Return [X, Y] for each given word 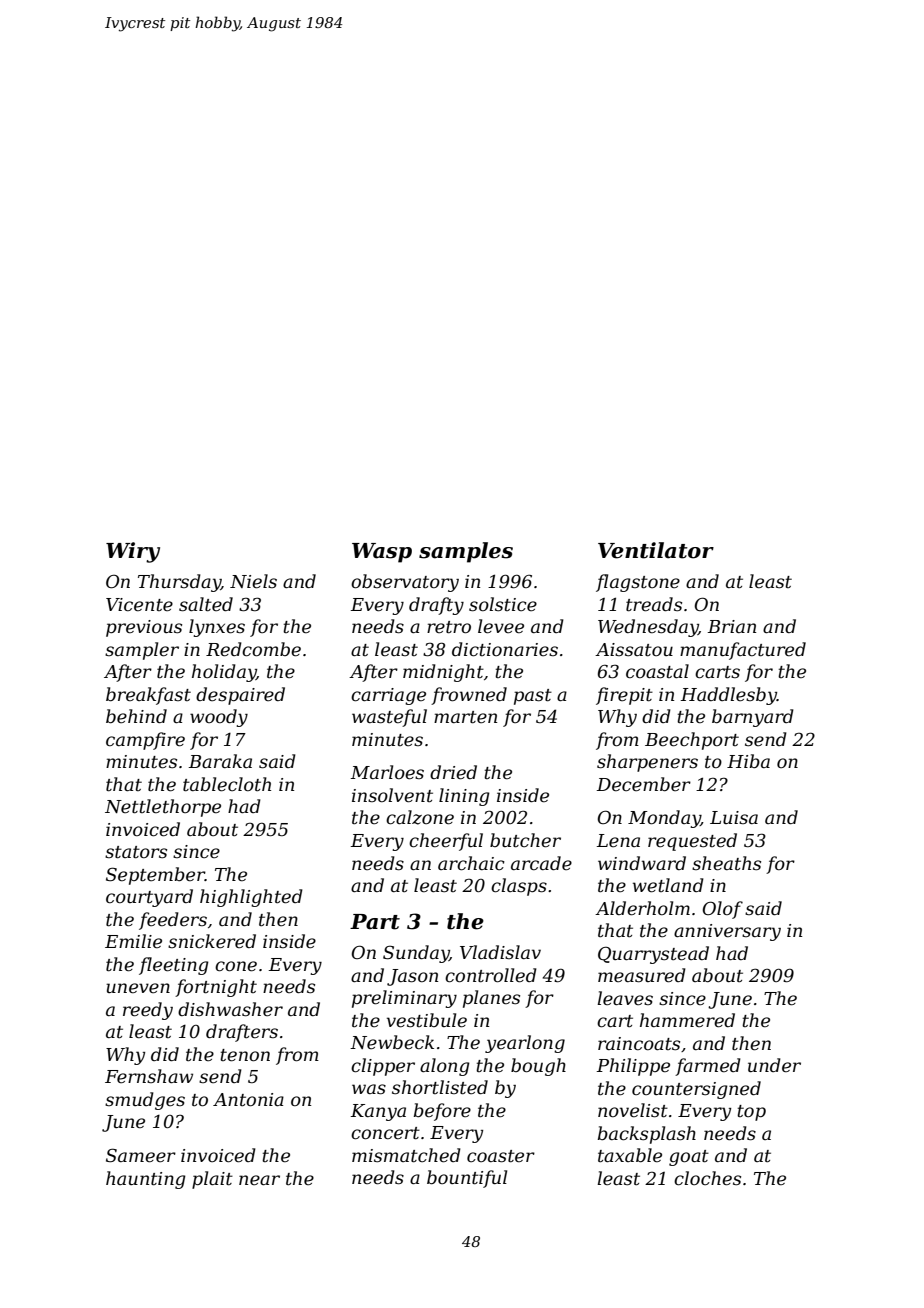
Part [375, 922]
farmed [708, 1067]
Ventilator [656, 550]
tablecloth [227, 784]
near [259, 1180]
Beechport [692, 741]
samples [466, 552]
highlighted [251, 898]
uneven [138, 988]
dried [453, 772]
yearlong [525, 1044]
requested [692, 842]
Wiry [133, 552]
